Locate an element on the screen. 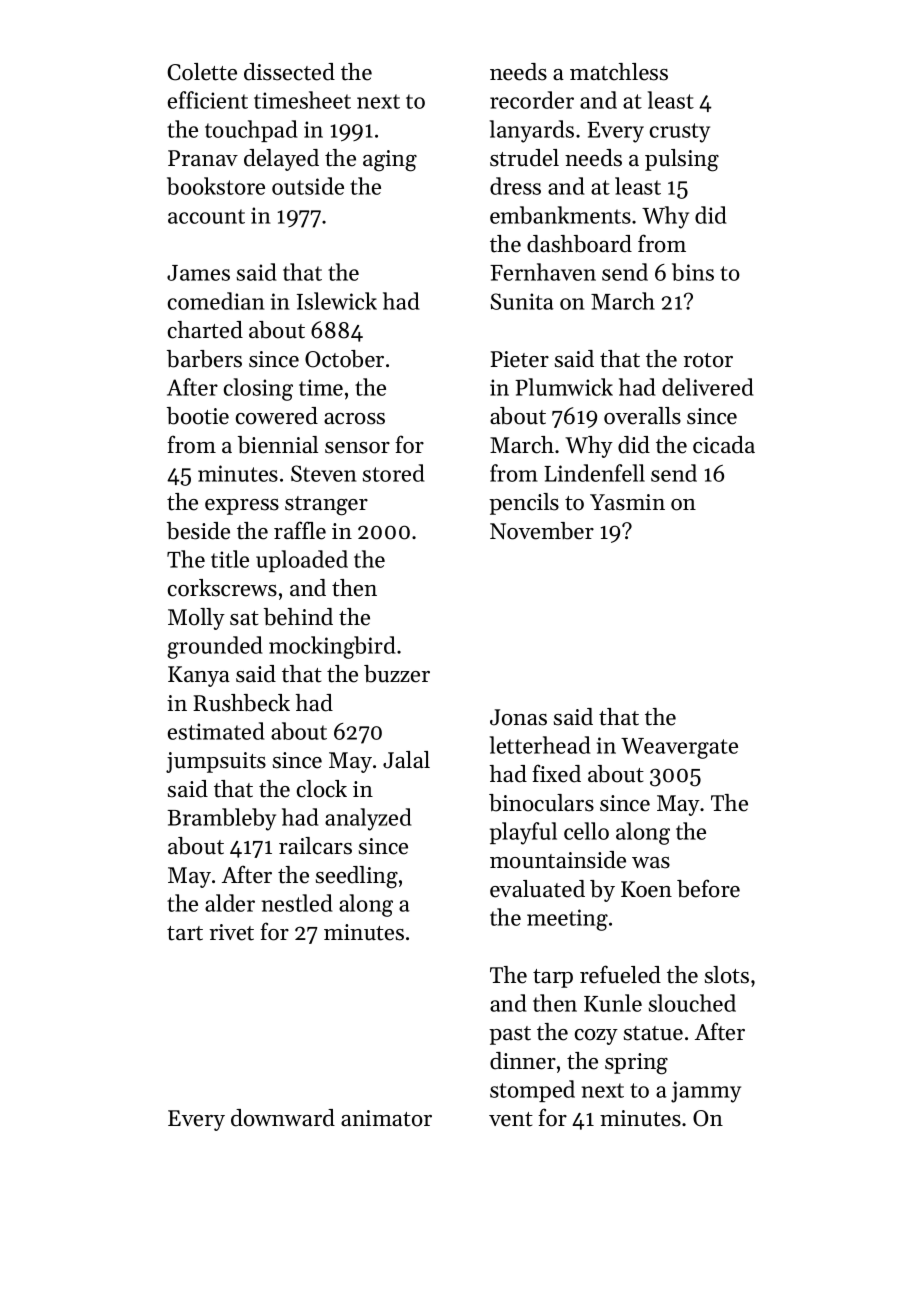 The width and height of the screenshot is (924, 1311). stranger is located at coordinates (326, 506).
